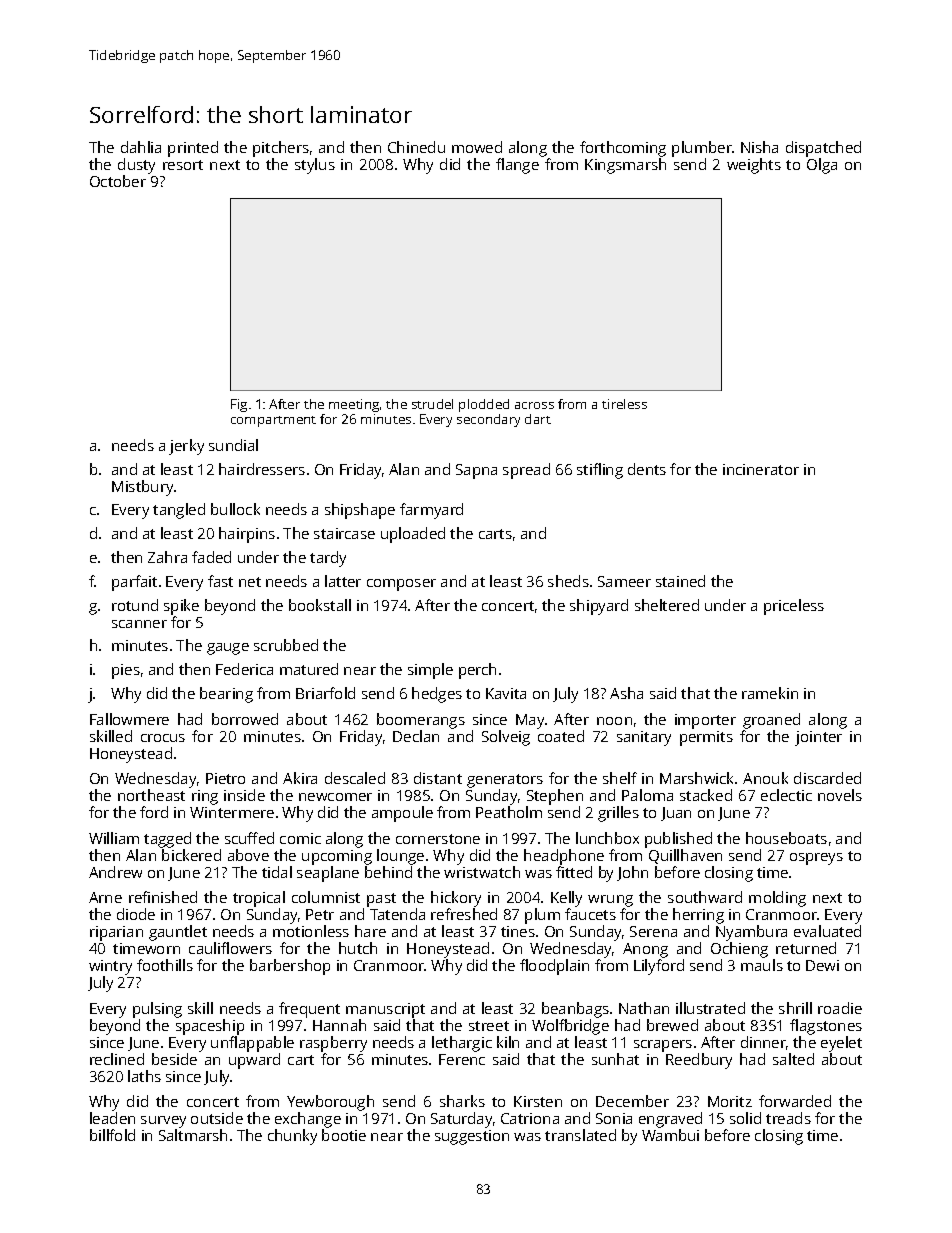 The height and width of the screenshot is (1233, 952). I want to click on ampoule, so click(402, 814).
